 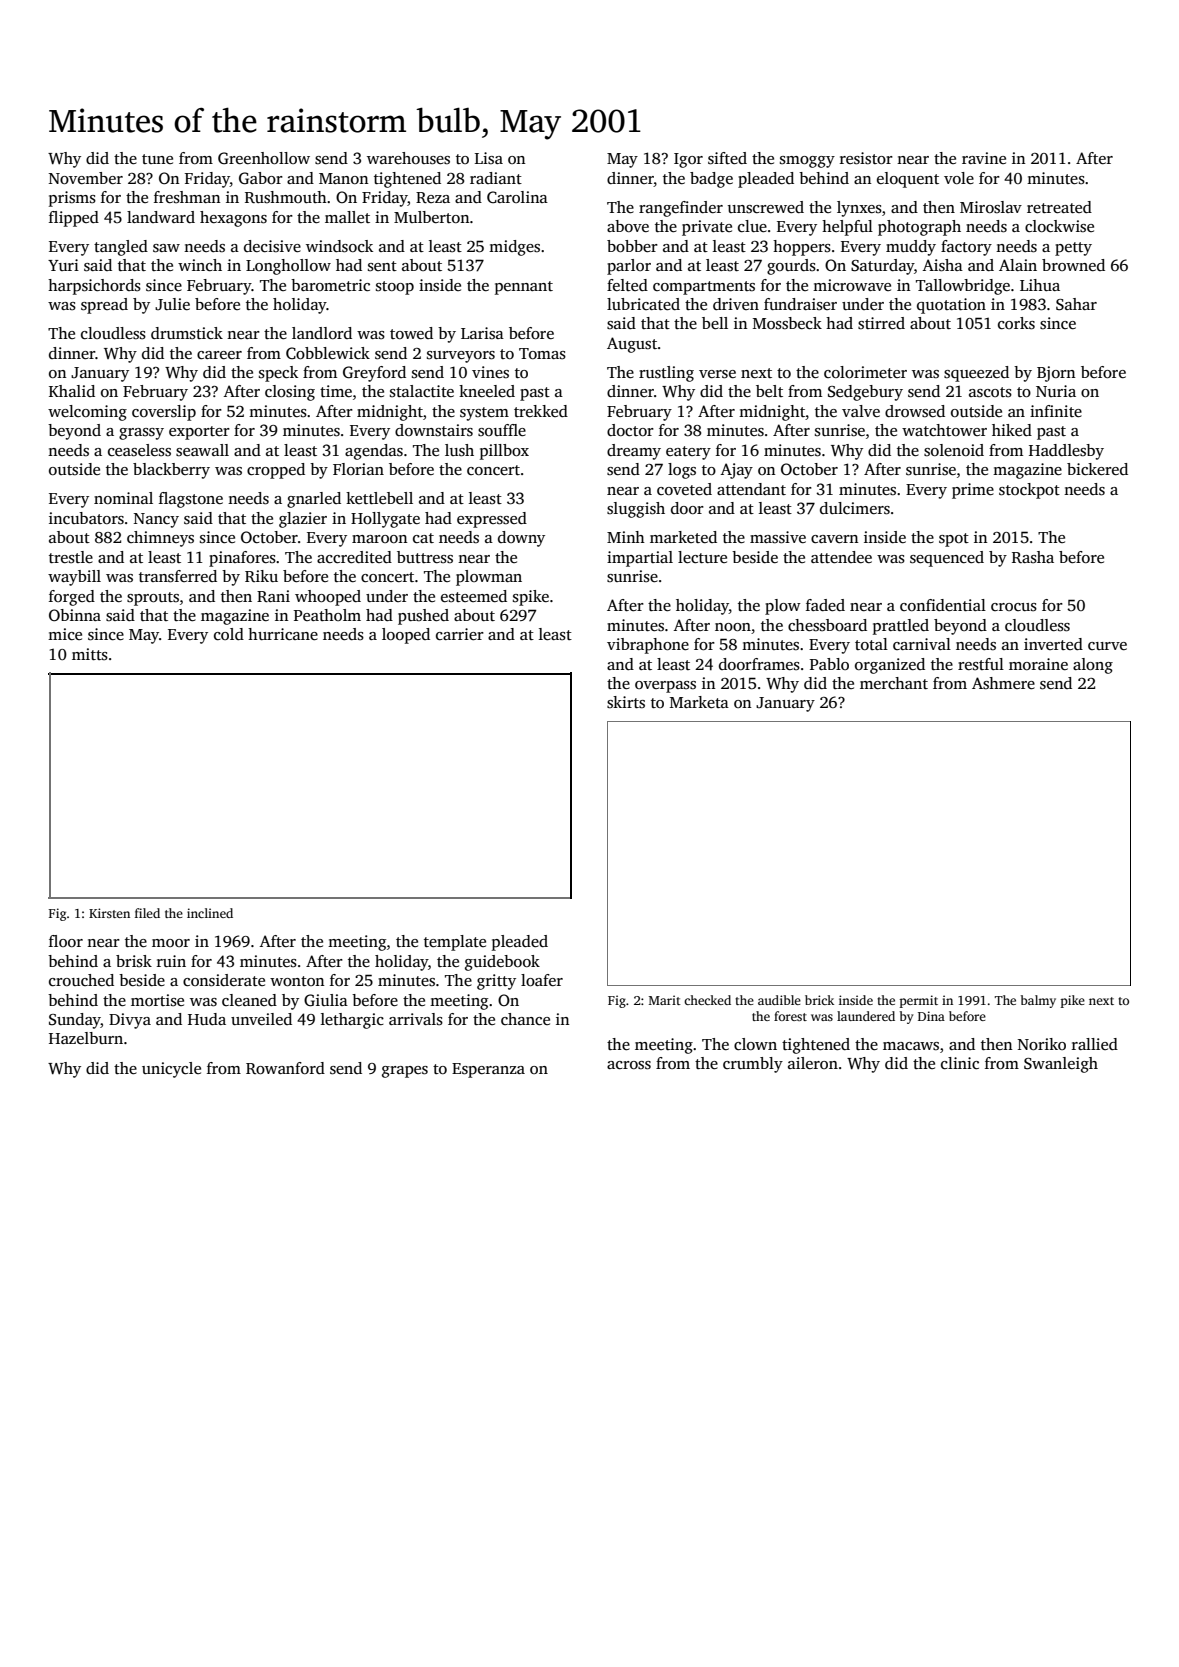 What do you see at coordinates (171, 1070) in the page?
I see `unicycle` at bounding box center [171, 1070].
